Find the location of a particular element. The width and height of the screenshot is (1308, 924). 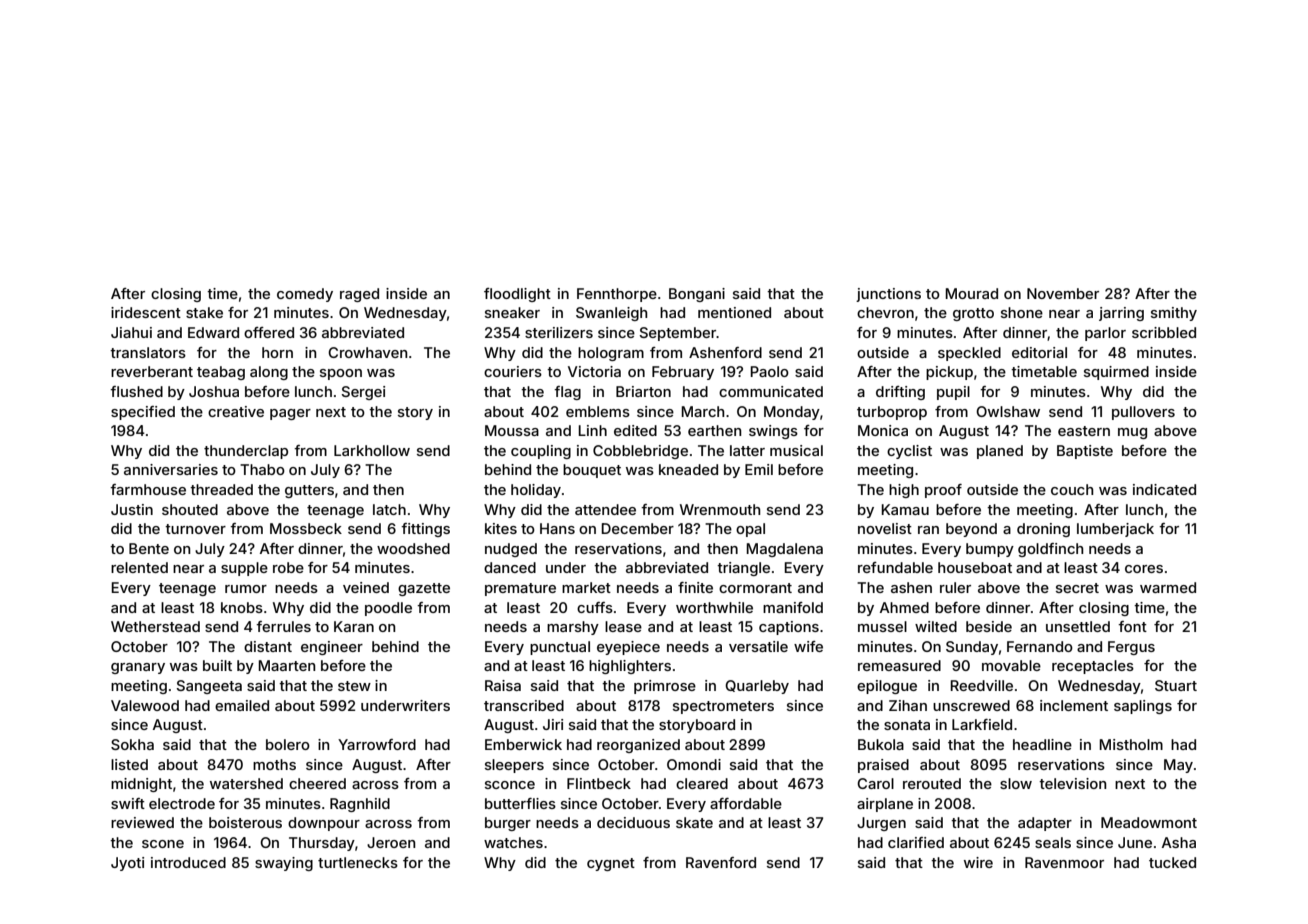

Magdalena is located at coordinates (785, 550).
